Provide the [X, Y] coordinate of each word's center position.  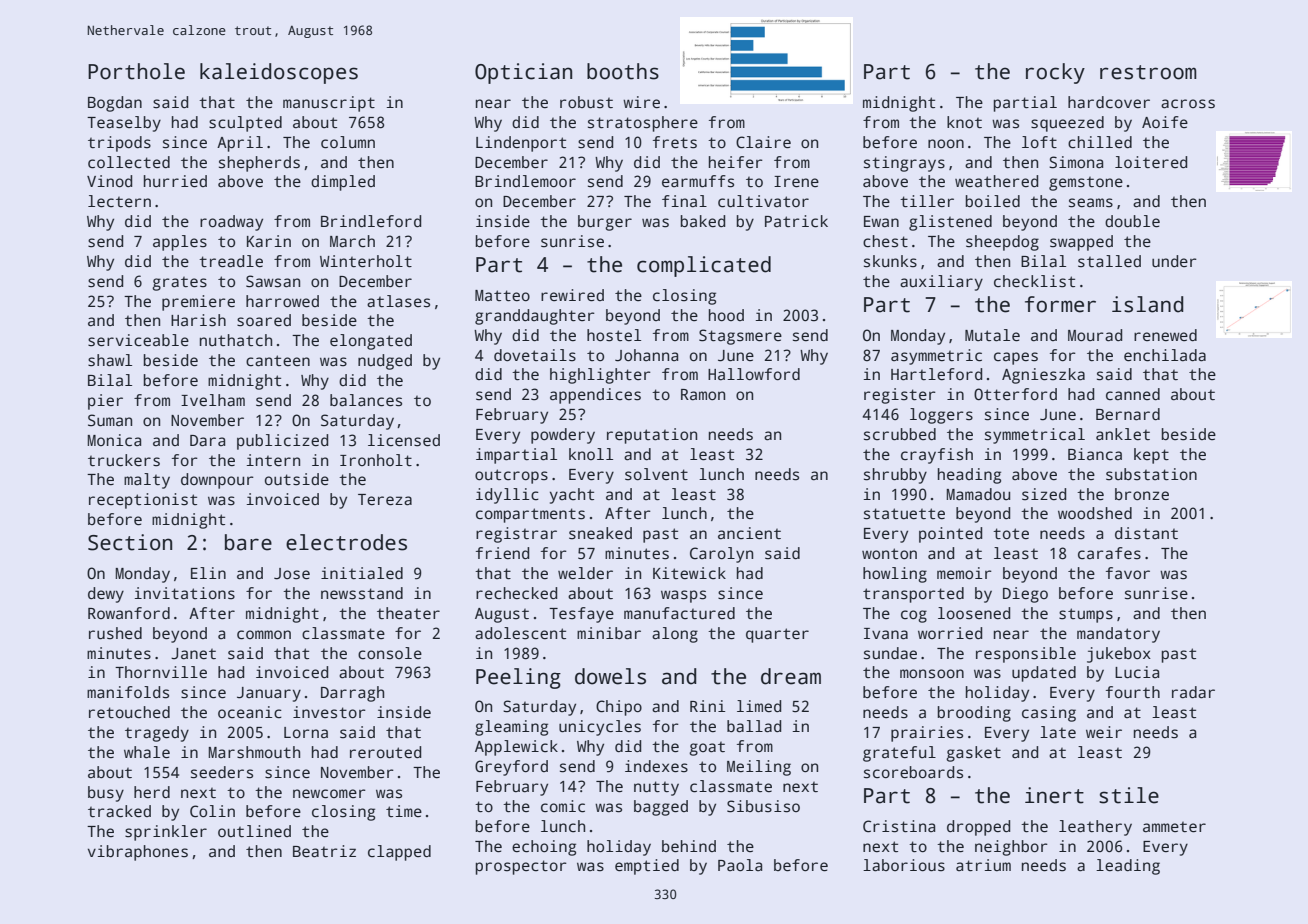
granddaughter [535, 317]
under [1174, 261]
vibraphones [138, 853]
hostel [614, 335]
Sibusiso [763, 806]
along [675, 635]
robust [586, 102]
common [264, 635]
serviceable [138, 340]
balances [366, 400]
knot [964, 122]
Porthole [136, 71]
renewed [1165, 335]
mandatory [1118, 635]
